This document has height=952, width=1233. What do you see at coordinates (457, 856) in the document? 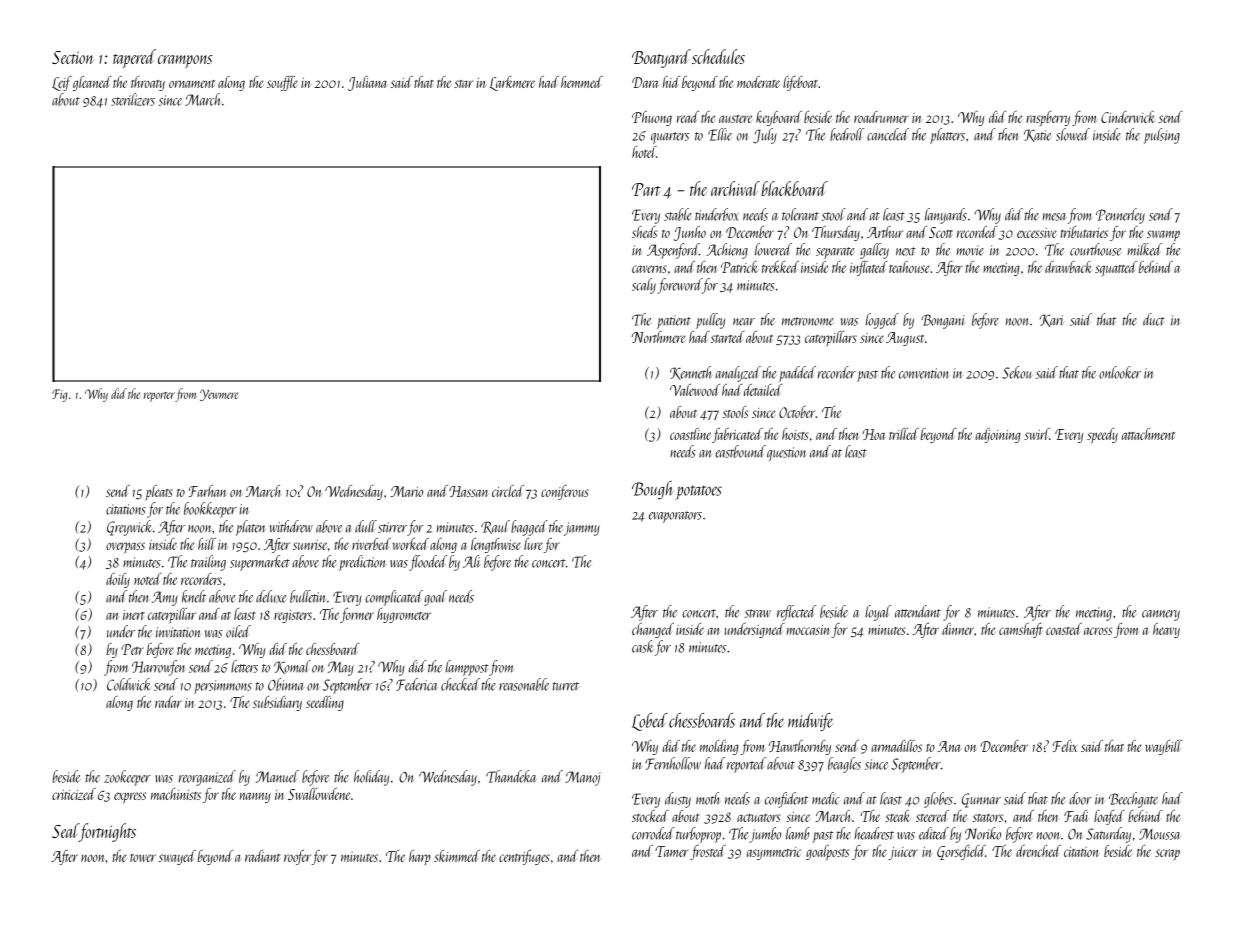
I see `skimmed` at bounding box center [457, 856].
